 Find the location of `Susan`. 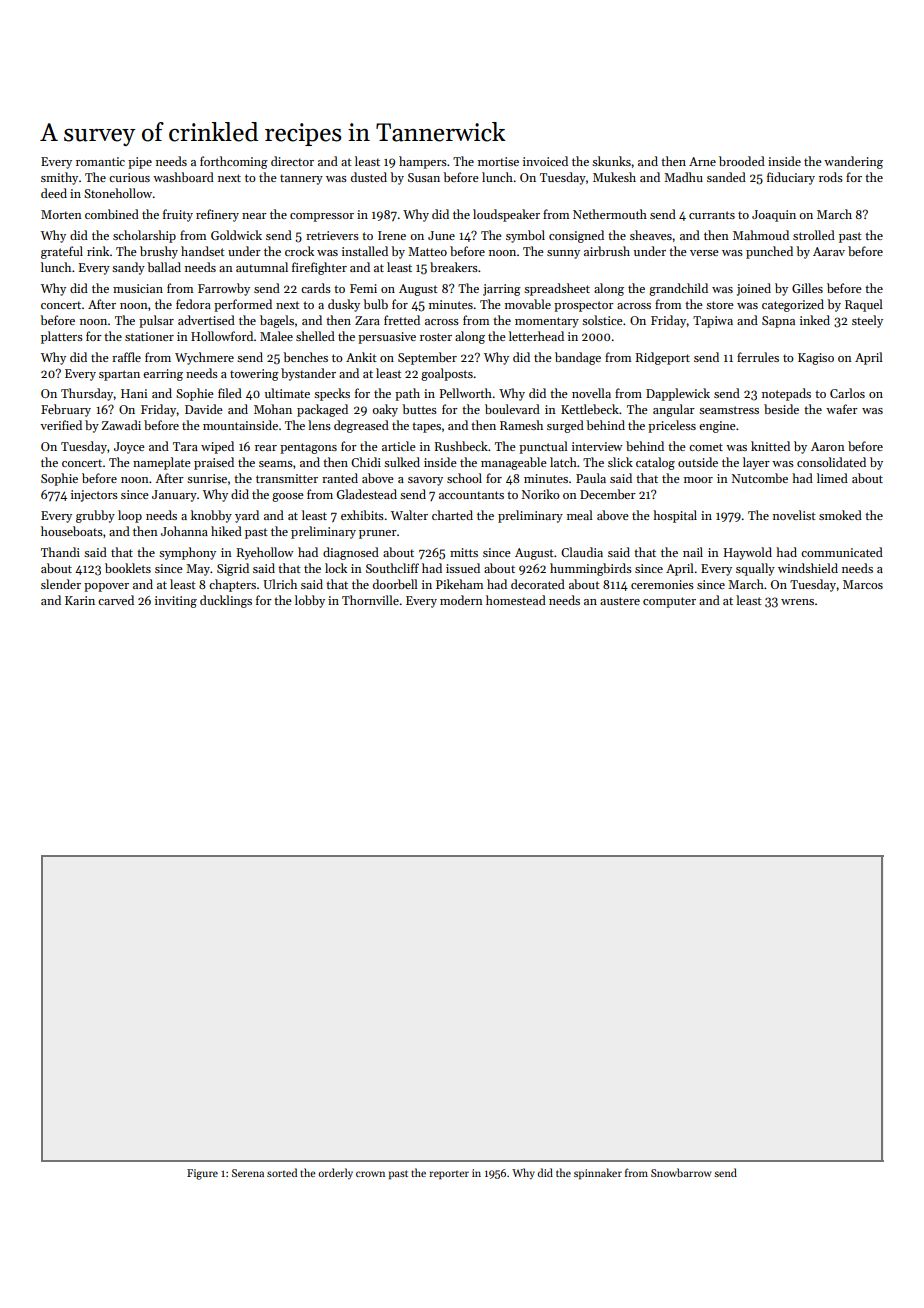

Susan is located at coordinates (424, 177).
